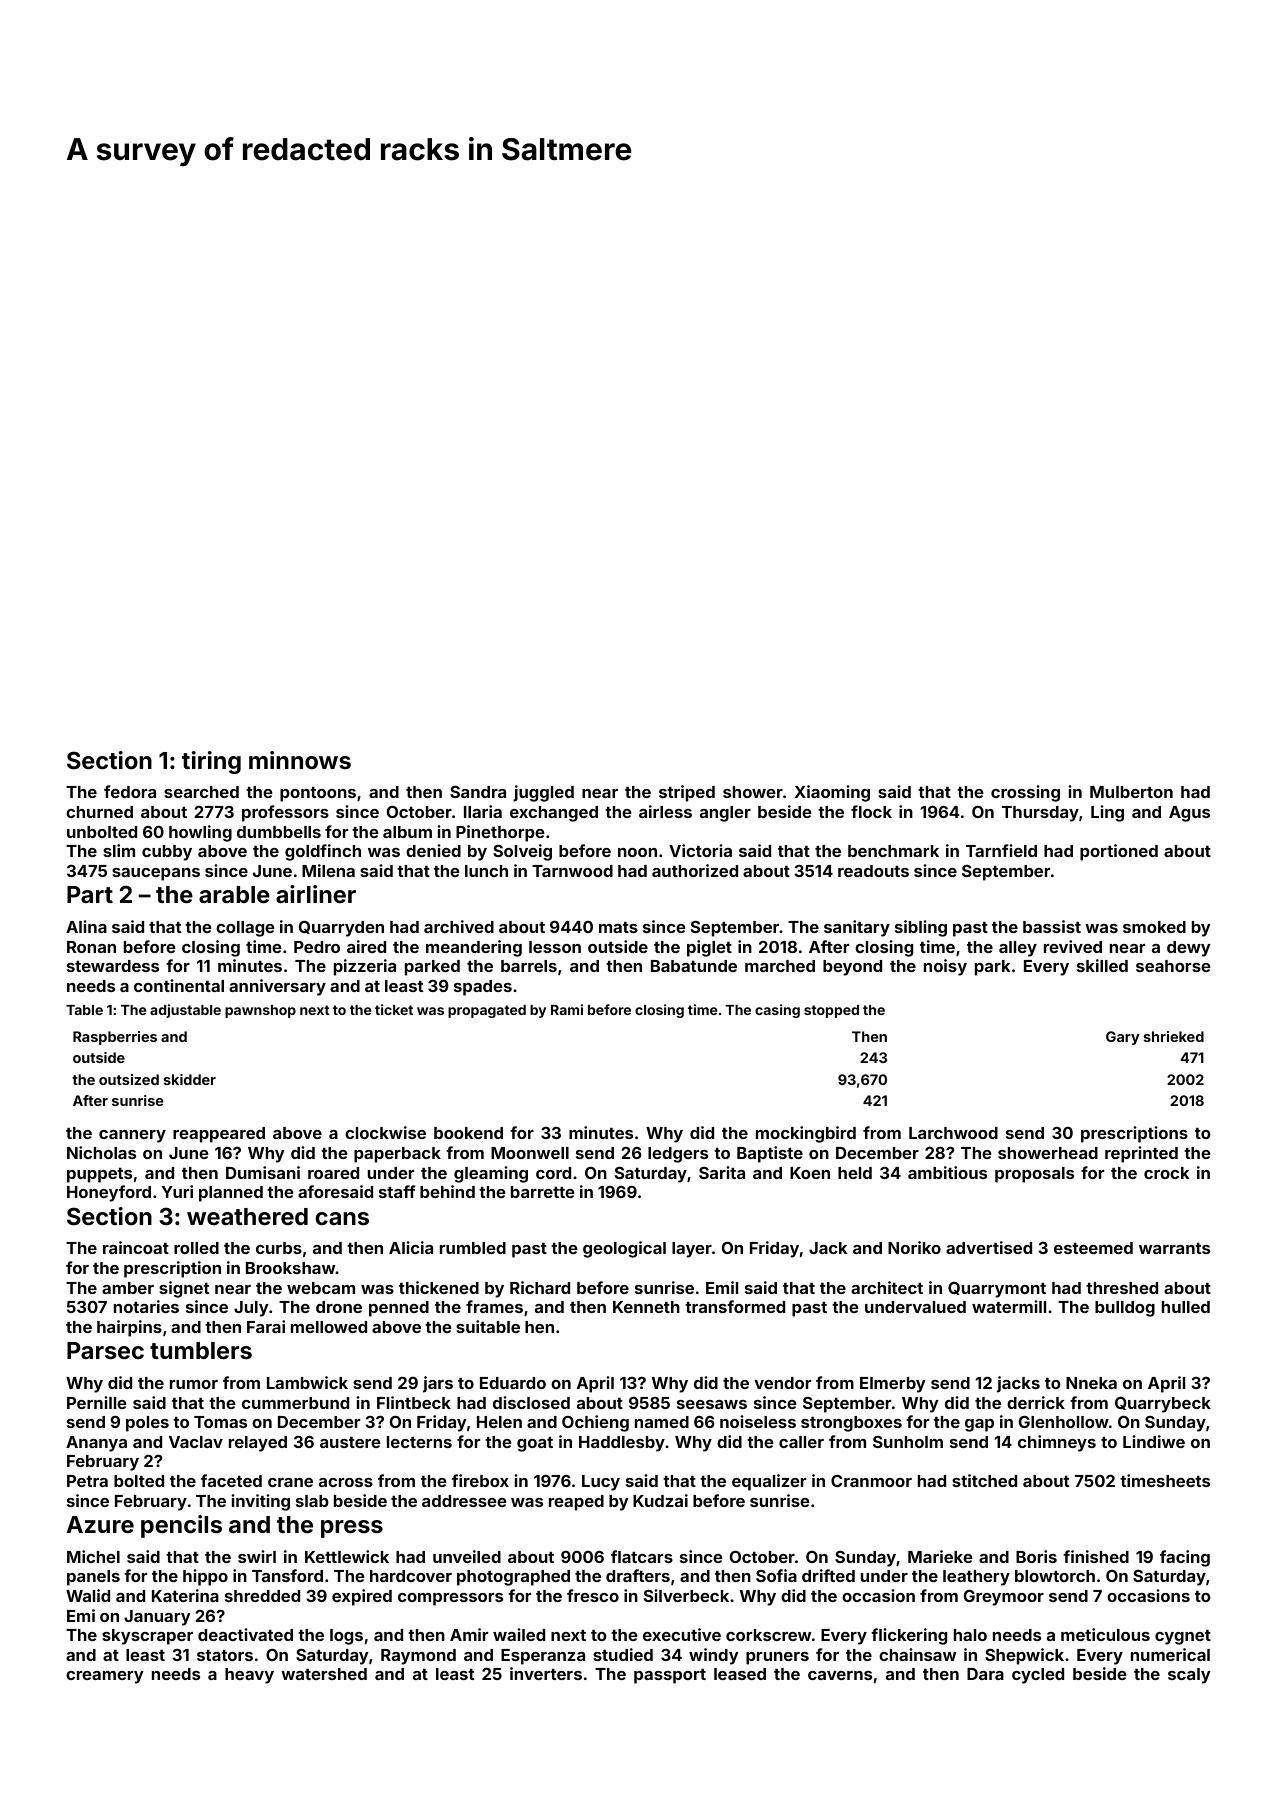 This screenshot has width=1277, height=1807. Describe the element at coordinates (832, 793) in the screenshot. I see `Xiaoming` at that location.
